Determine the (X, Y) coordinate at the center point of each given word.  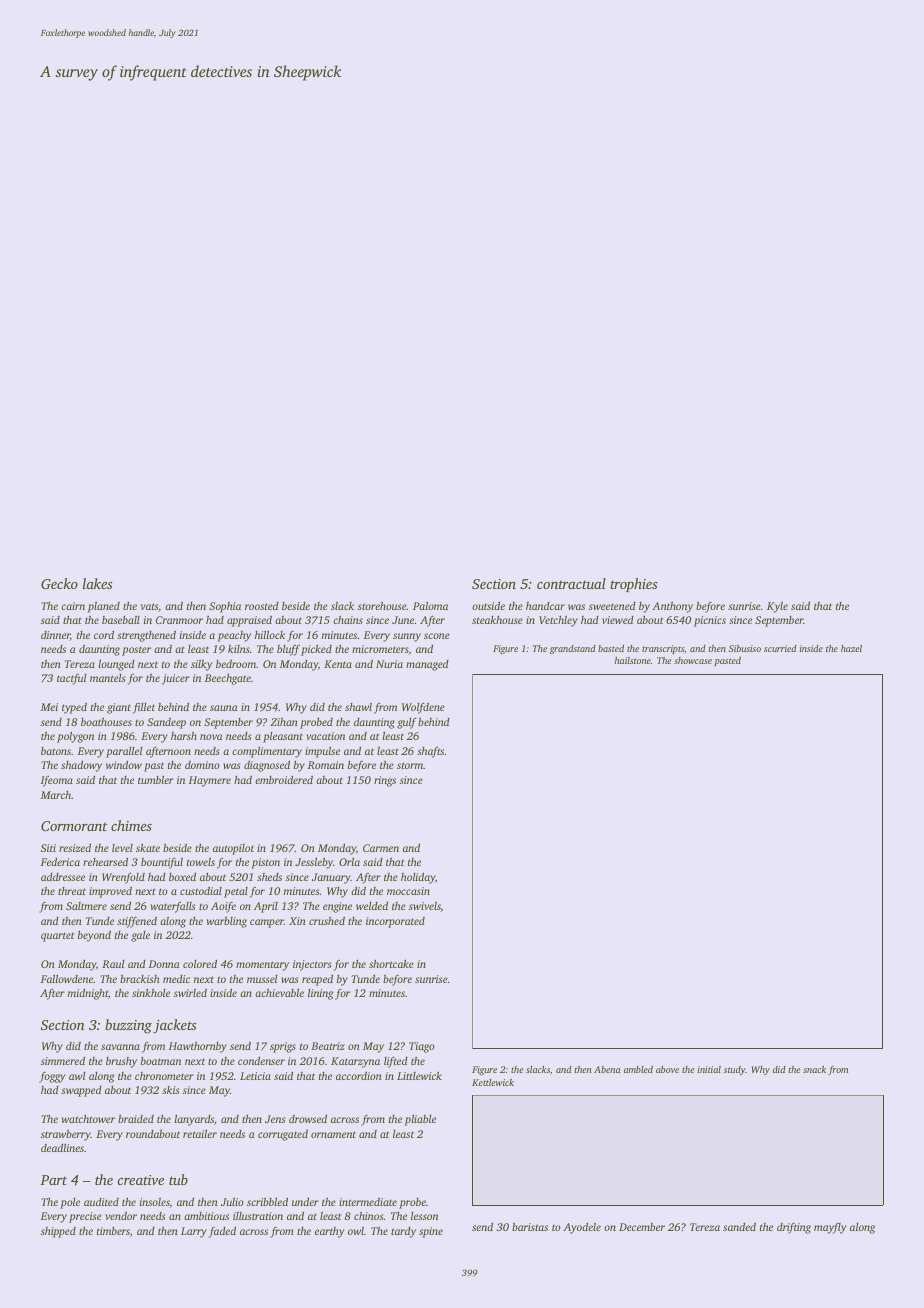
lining (320, 994)
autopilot (233, 849)
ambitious (206, 1216)
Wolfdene (423, 708)
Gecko (59, 583)
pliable (420, 1120)
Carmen (381, 848)
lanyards (194, 1120)
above (667, 1069)
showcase (693, 660)
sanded (739, 1226)
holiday (418, 878)
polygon (75, 737)
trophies (633, 585)
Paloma (430, 605)
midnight (88, 994)
